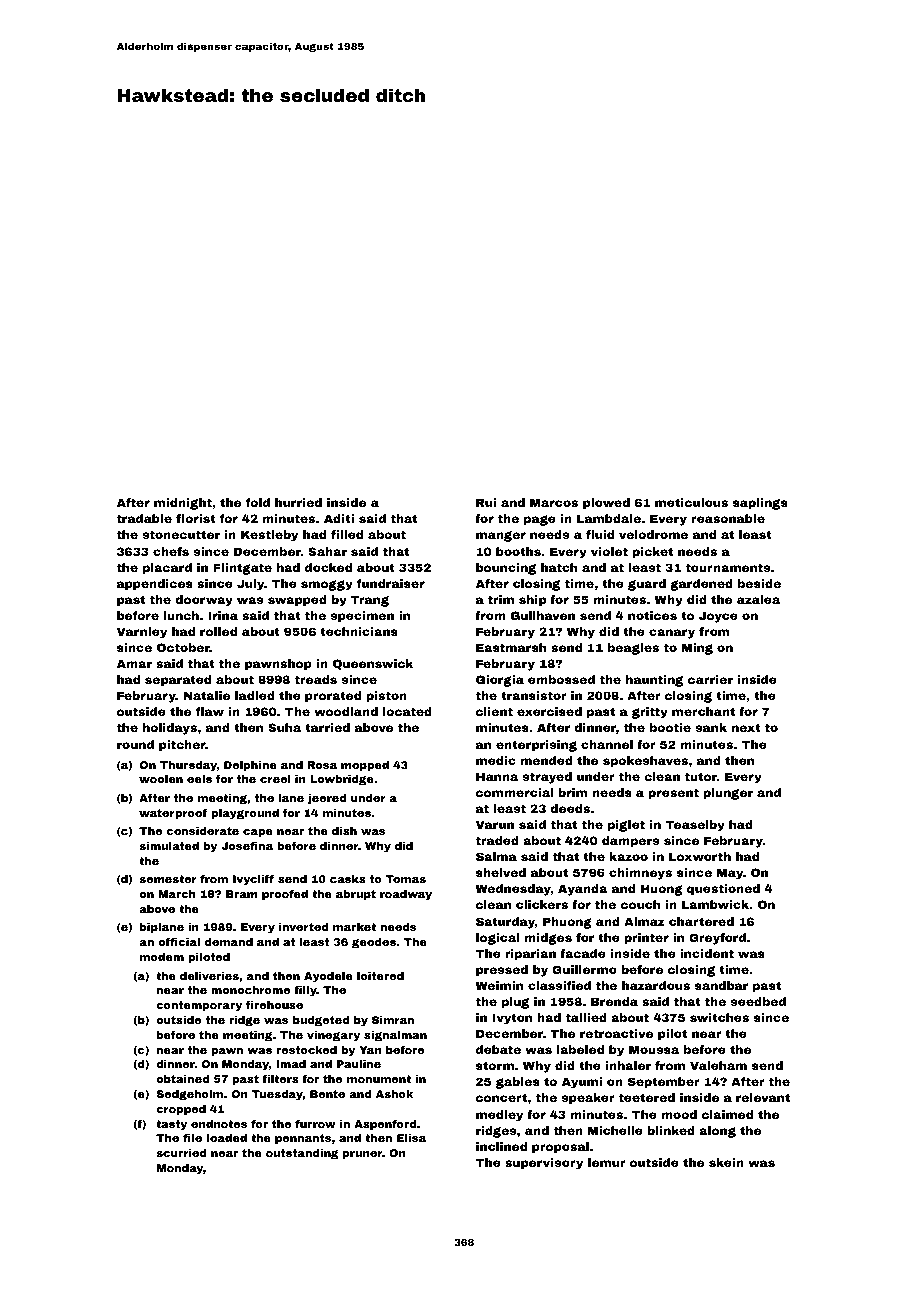  What do you see at coordinates (348, 879) in the screenshot?
I see `casks` at bounding box center [348, 879].
